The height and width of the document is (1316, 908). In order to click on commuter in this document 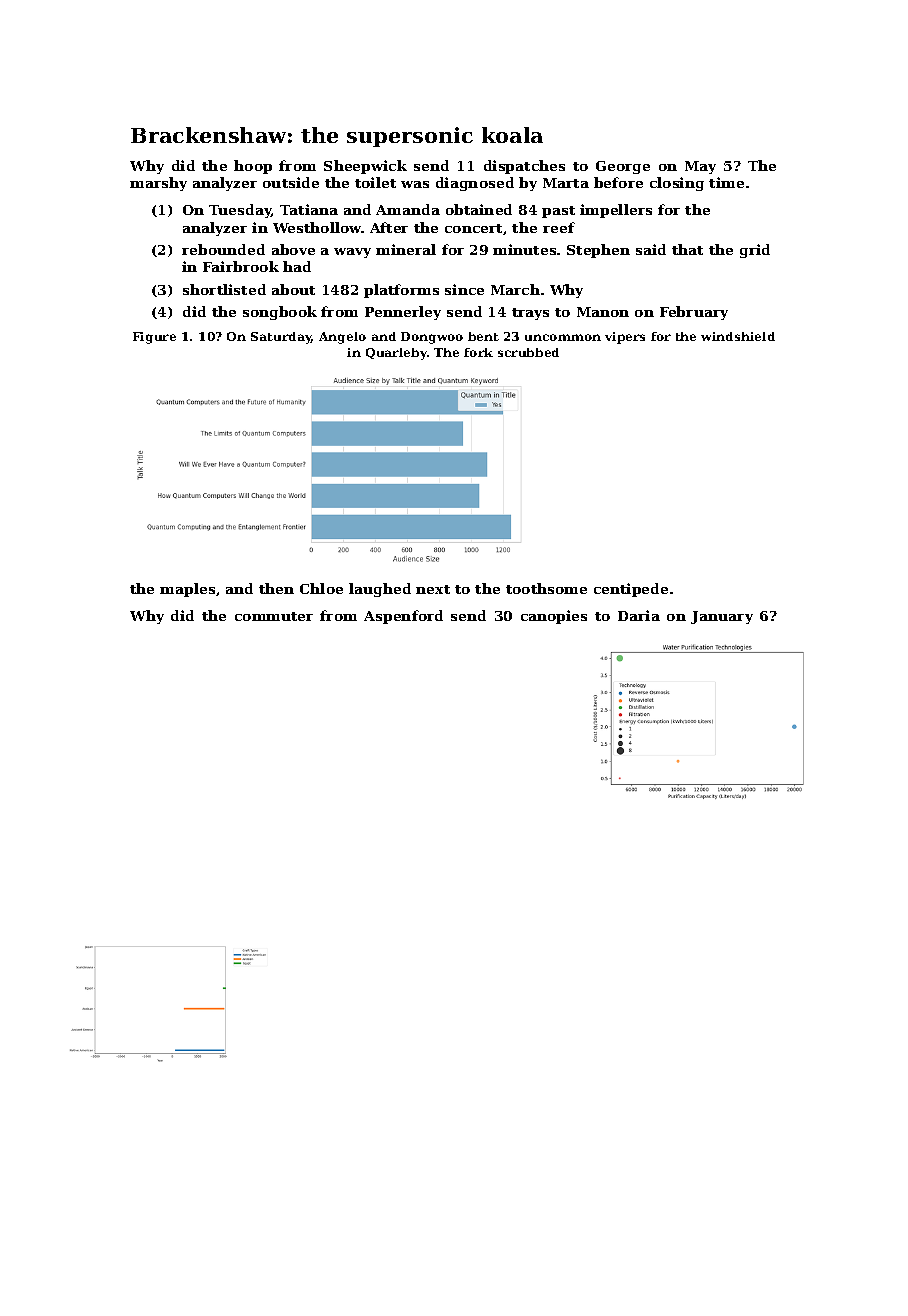, I will do `click(274, 616)`.
